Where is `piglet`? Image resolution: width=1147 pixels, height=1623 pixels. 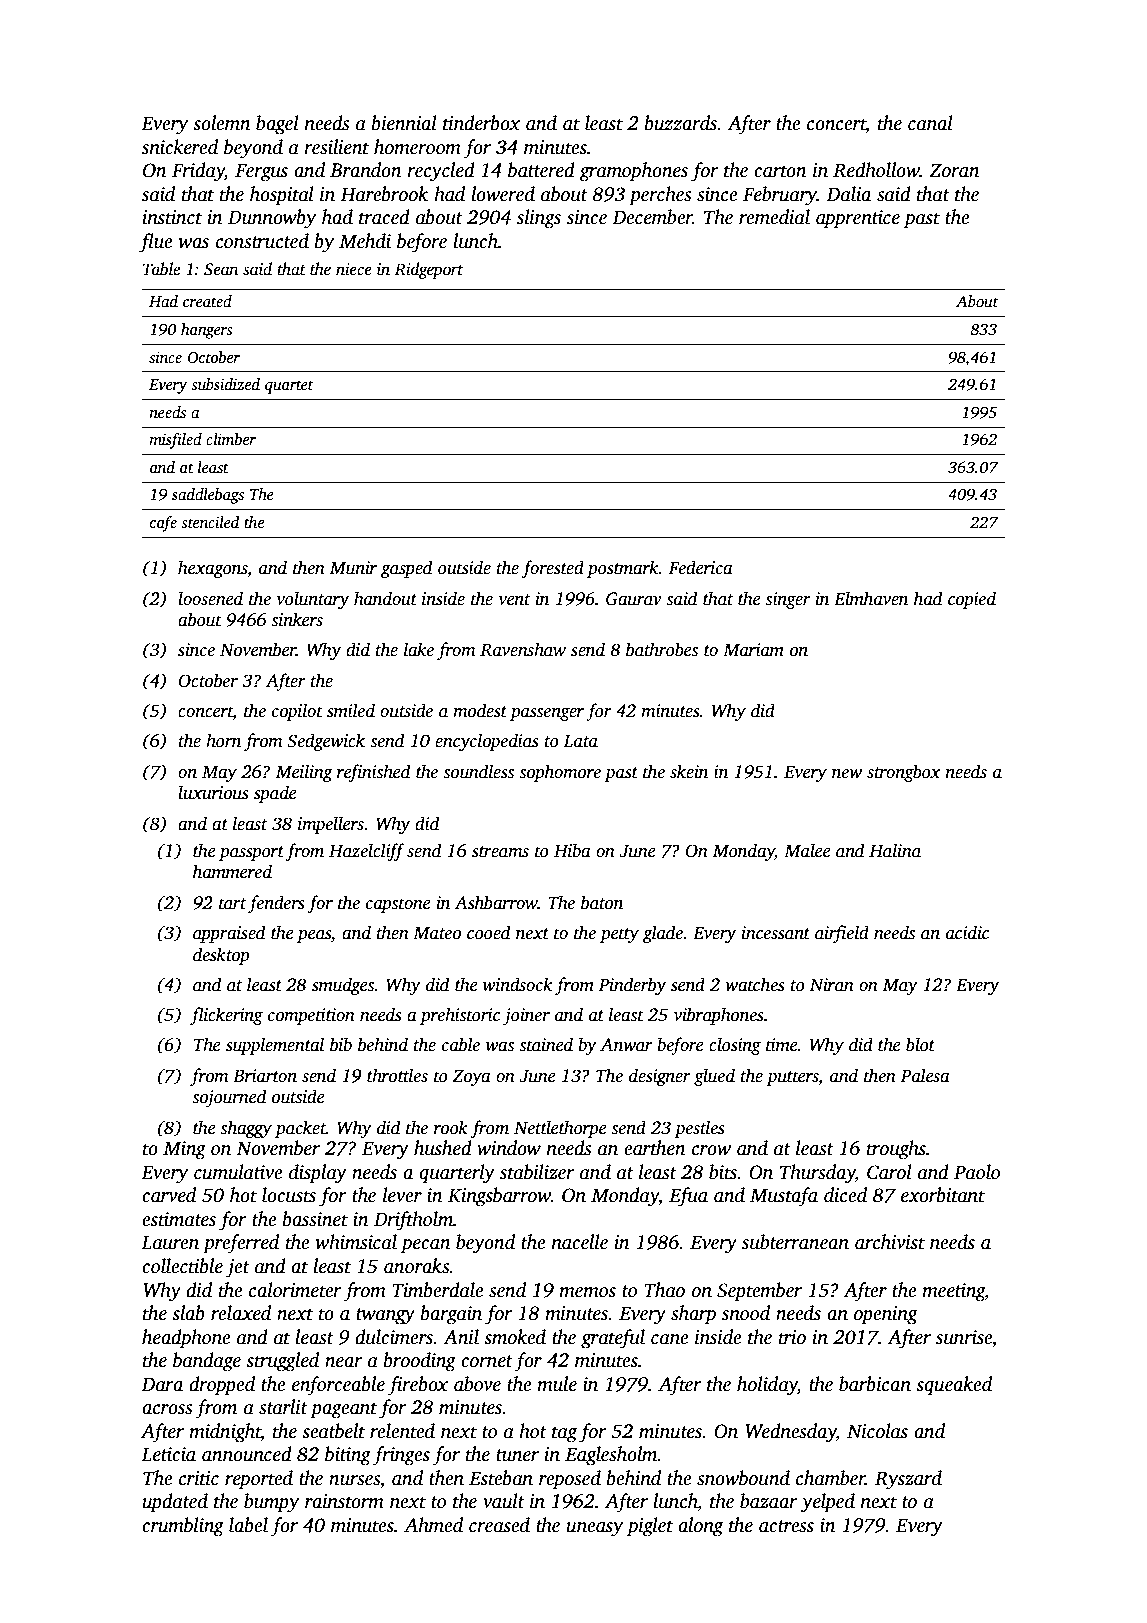 piglet is located at coordinates (650, 1527).
